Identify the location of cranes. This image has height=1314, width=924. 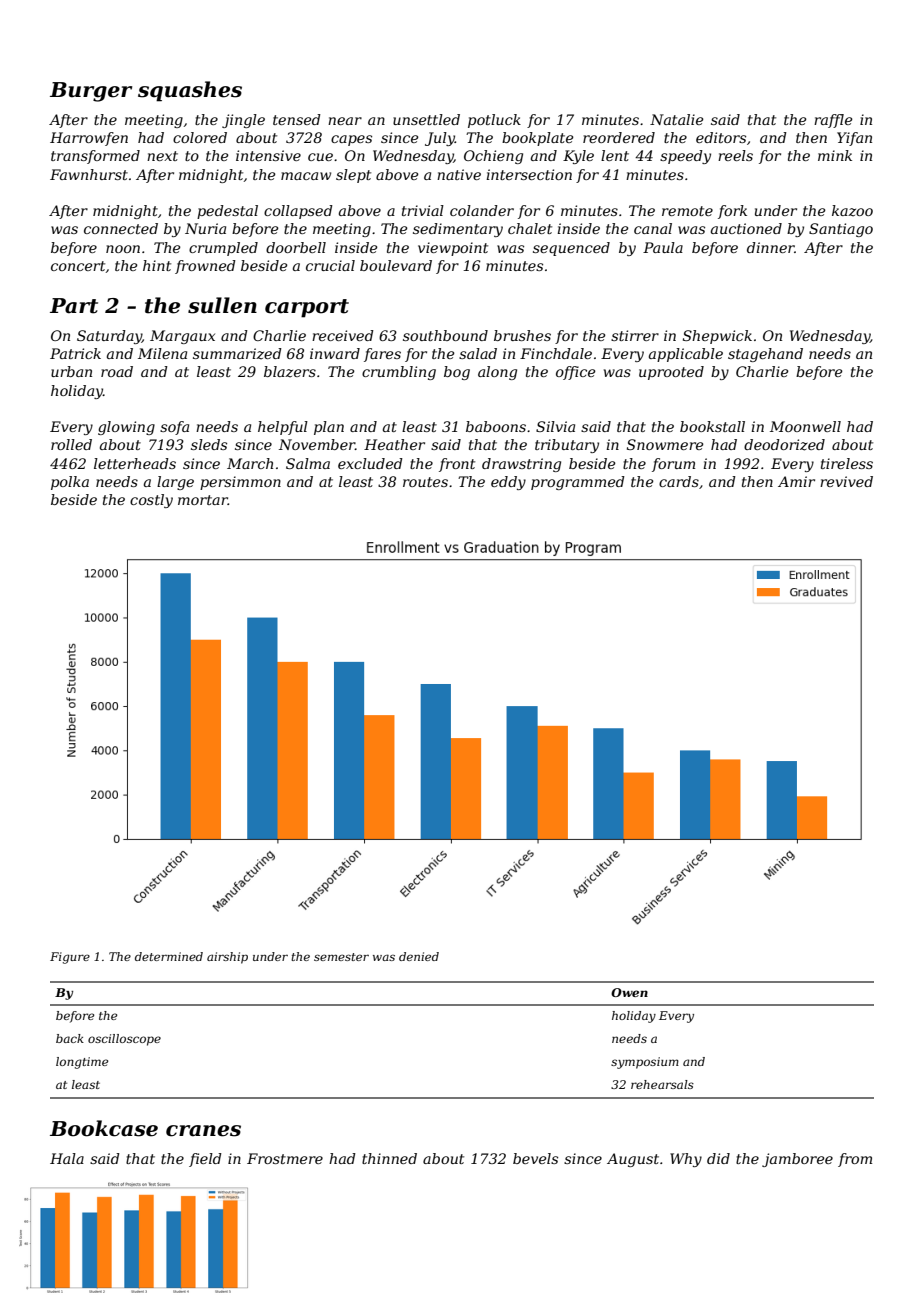
(203, 1131).
